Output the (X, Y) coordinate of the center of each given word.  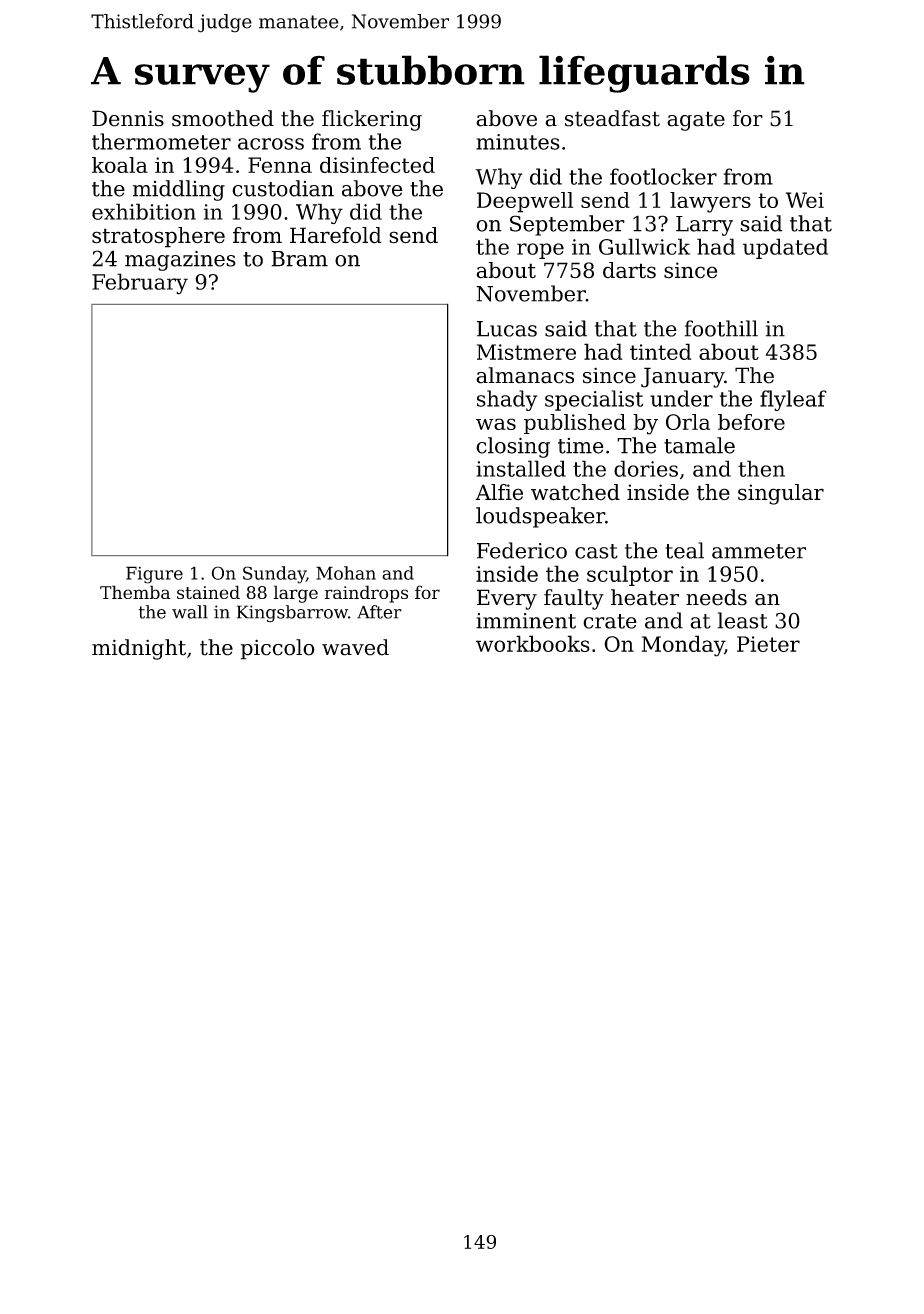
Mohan (346, 573)
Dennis (128, 118)
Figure (154, 575)
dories (646, 468)
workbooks (533, 643)
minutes (518, 142)
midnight (139, 649)
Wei (805, 200)
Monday (683, 646)
